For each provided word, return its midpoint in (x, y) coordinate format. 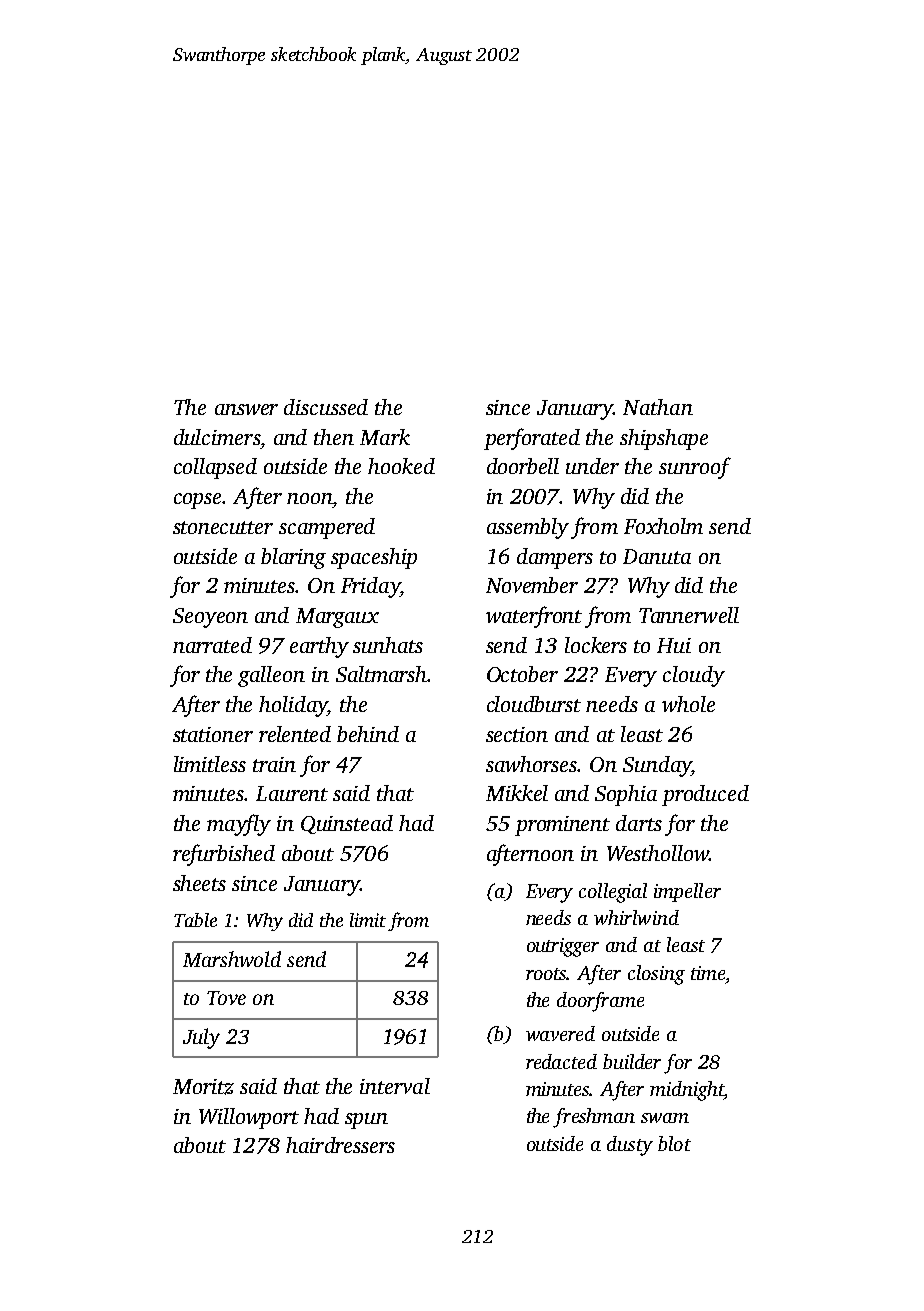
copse (198, 501)
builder (632, 1061)
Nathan (658, 407)
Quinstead (347, 824)
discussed (326, 407)
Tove (226, 998)
